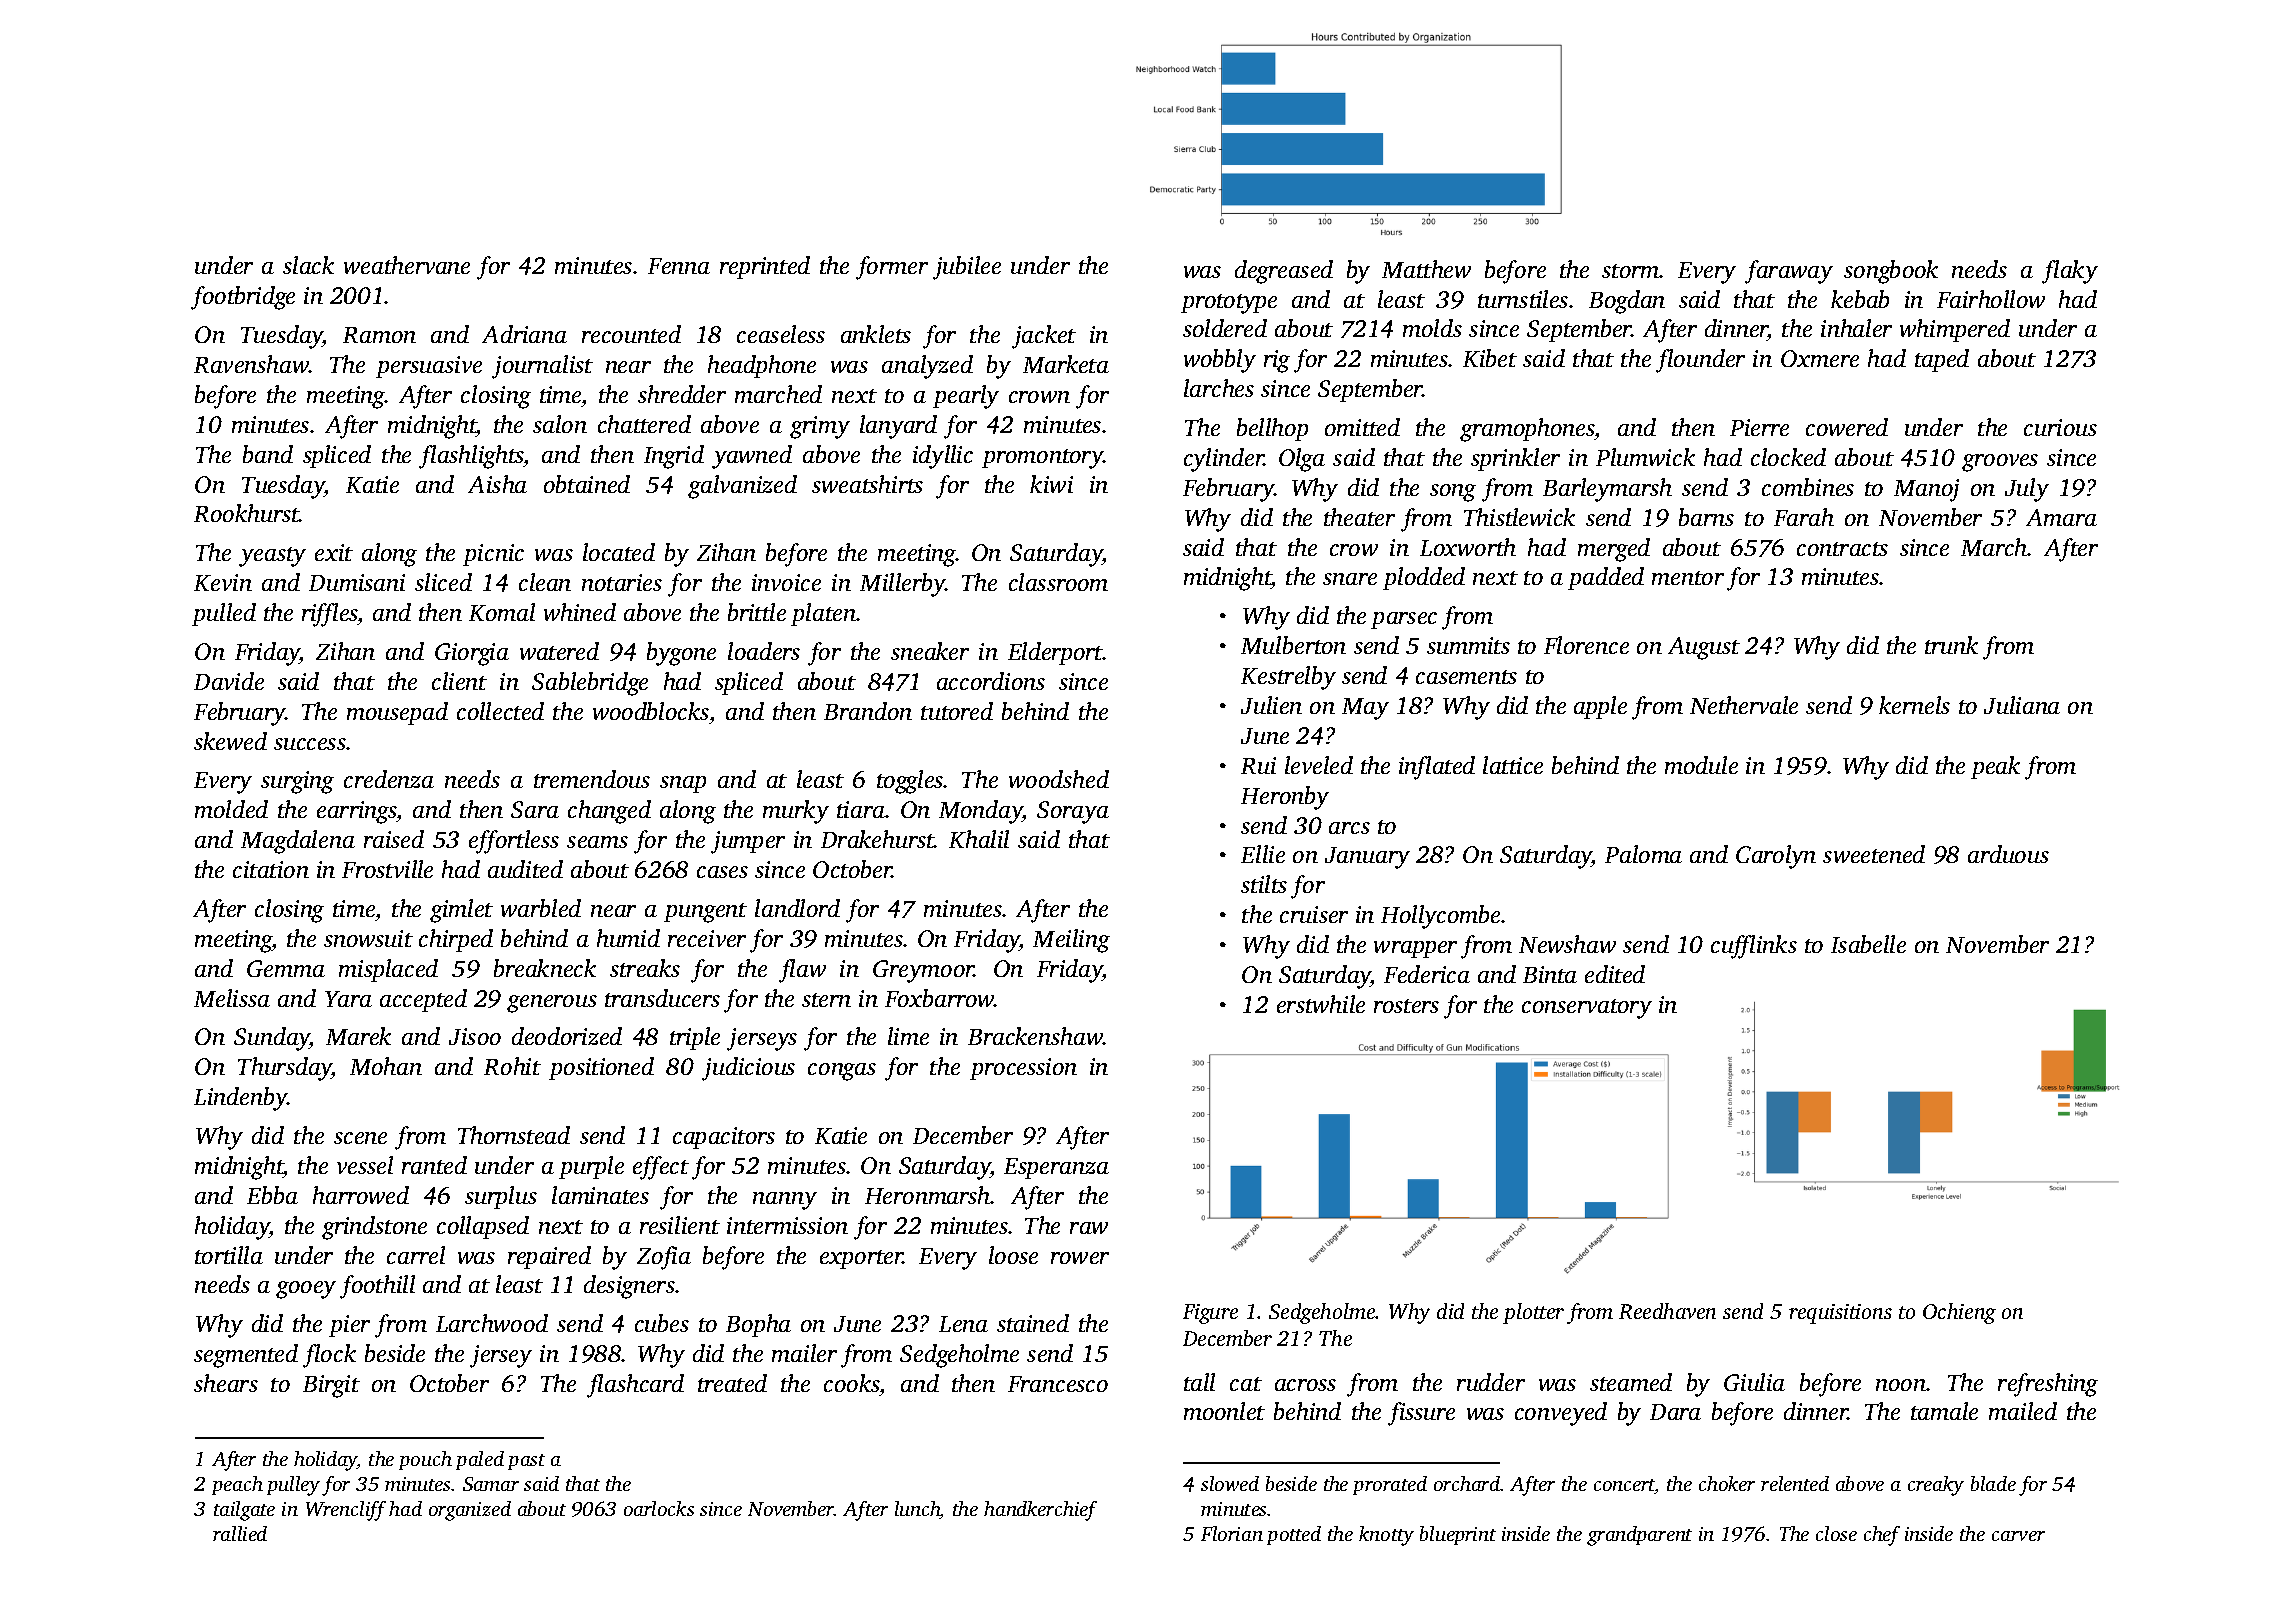 The image size is (2292, 1620). Describe the element at coordinates (1523, 299) in the screenshot. I see `turnstiles` at that location.
